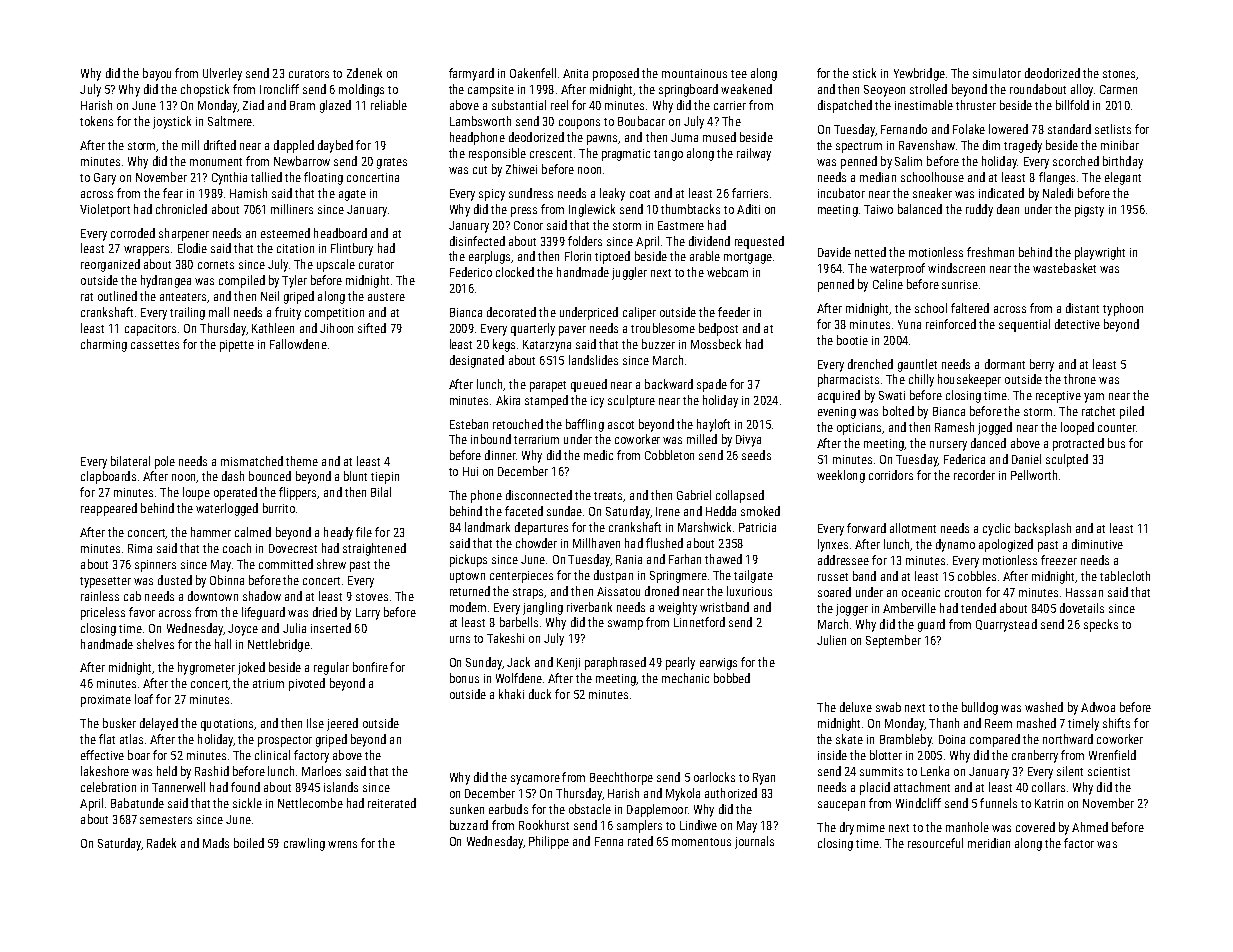  Describe the element at coordinates (298, 344) in the screenshot. I see `Fallowdene` at that location.
